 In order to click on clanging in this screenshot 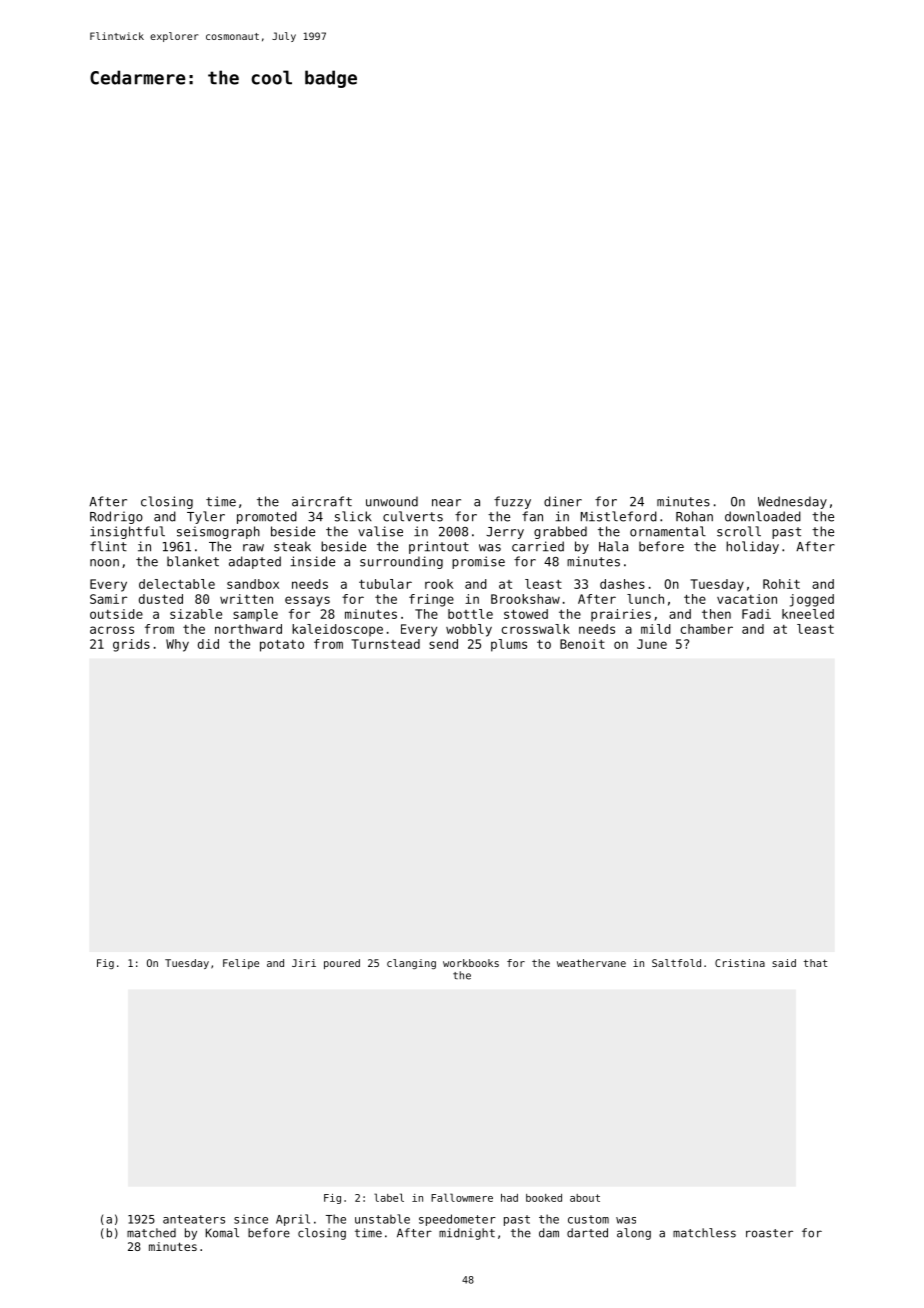, I will do `click(411, 964)`.
